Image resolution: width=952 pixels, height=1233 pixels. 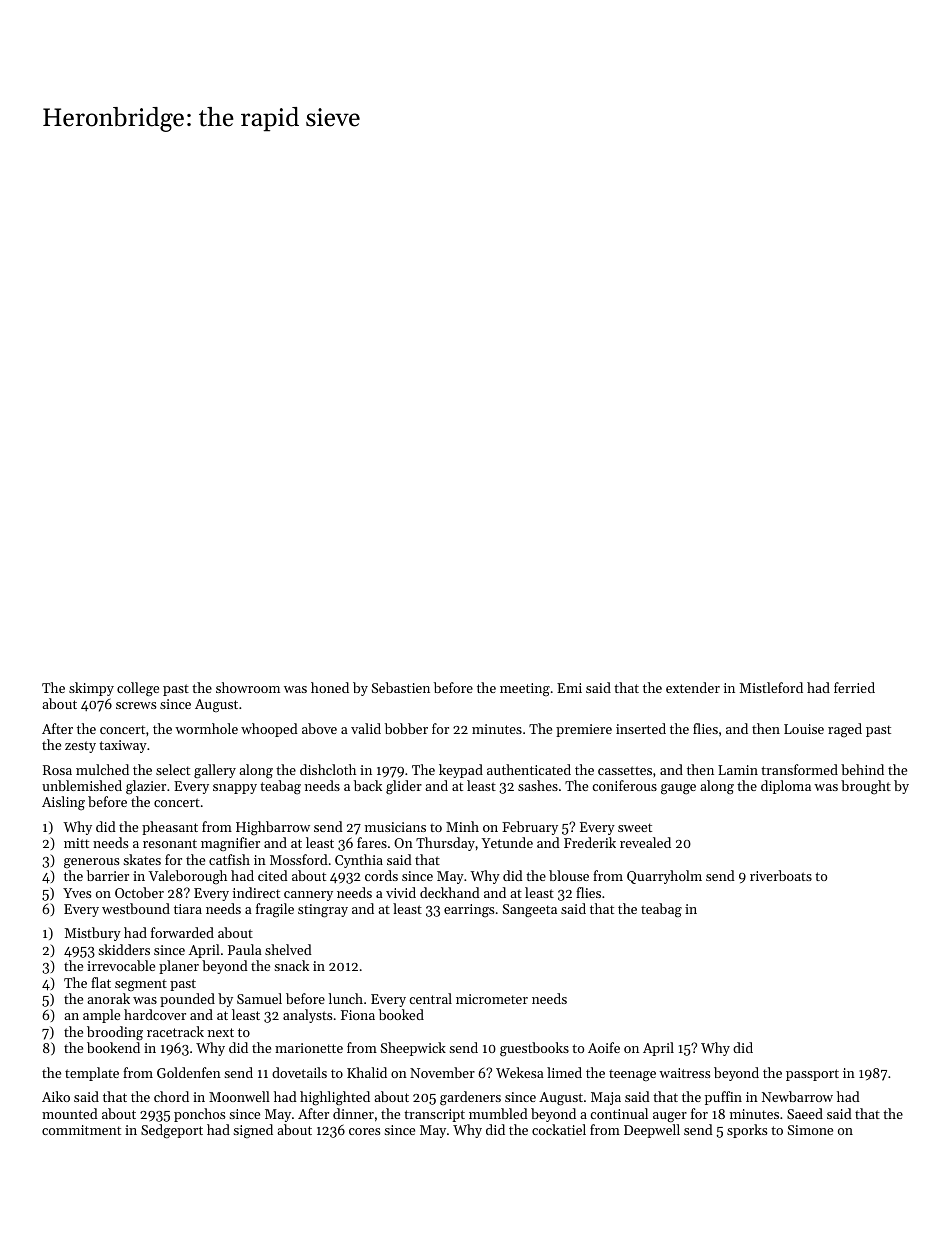 I want to click on cores, so click(x=364, y=1131).
